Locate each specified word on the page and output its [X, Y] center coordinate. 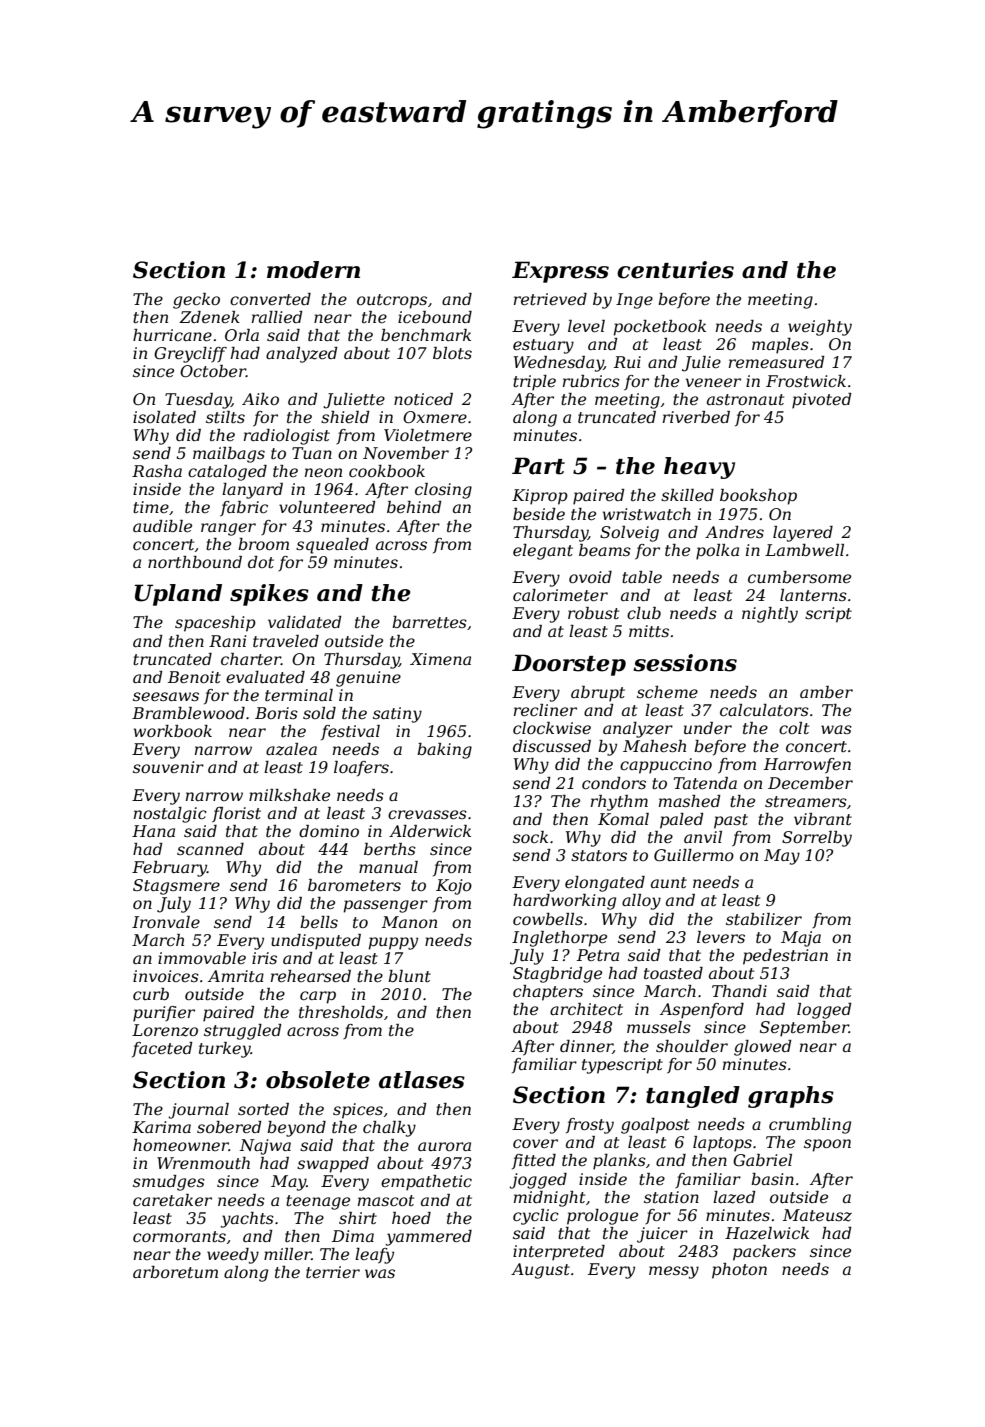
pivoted [822, 401]
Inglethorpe [559, 939]
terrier [333, 1272]
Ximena [440, 659]
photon [739, 1271]
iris [264, 958]
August [540, 1271]
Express [560, 272]
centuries [675, 270]
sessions [685, 663]
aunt [669, 882]
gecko [196, 301]
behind [414, 507]
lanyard [252, 491]
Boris [276, 713]
